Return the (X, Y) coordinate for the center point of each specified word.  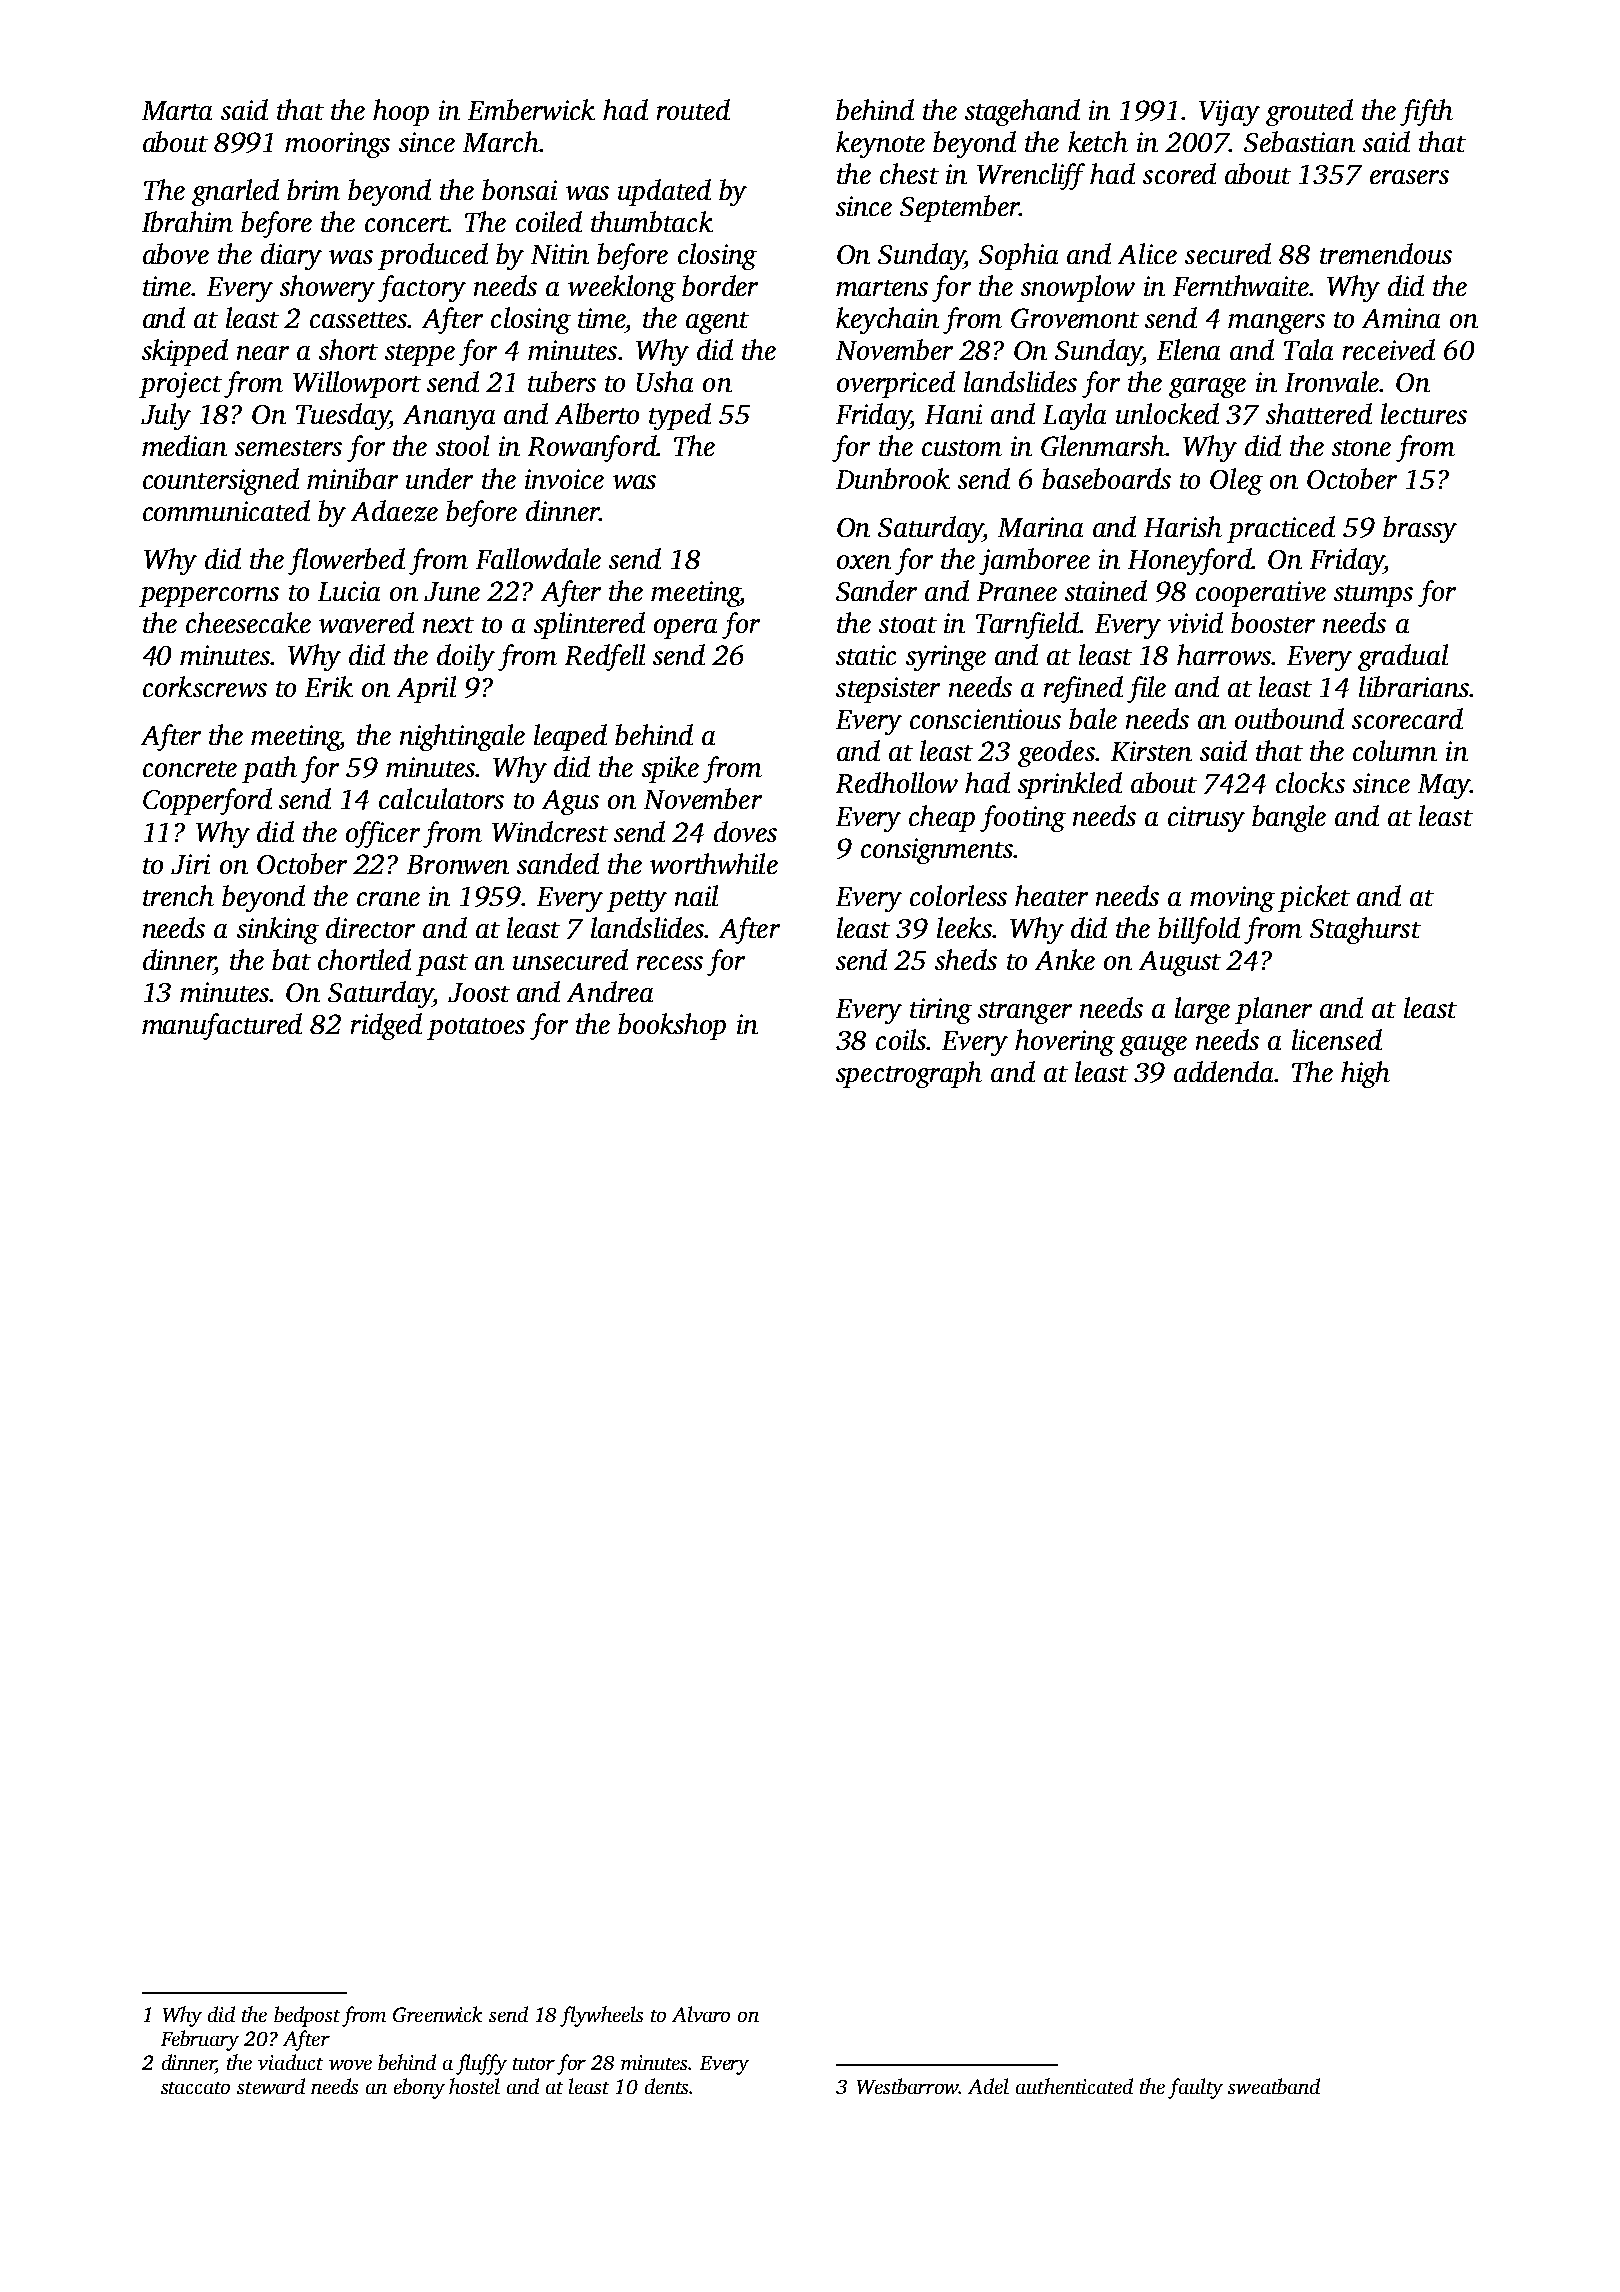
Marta (177, 110)
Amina (1401, 318)
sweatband (1274, 2086)
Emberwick (531, 109)
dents (666, 2086)
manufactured (222, 1026)
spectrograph (909, 1074)
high (1365, 1074)
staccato (195, 2088)
